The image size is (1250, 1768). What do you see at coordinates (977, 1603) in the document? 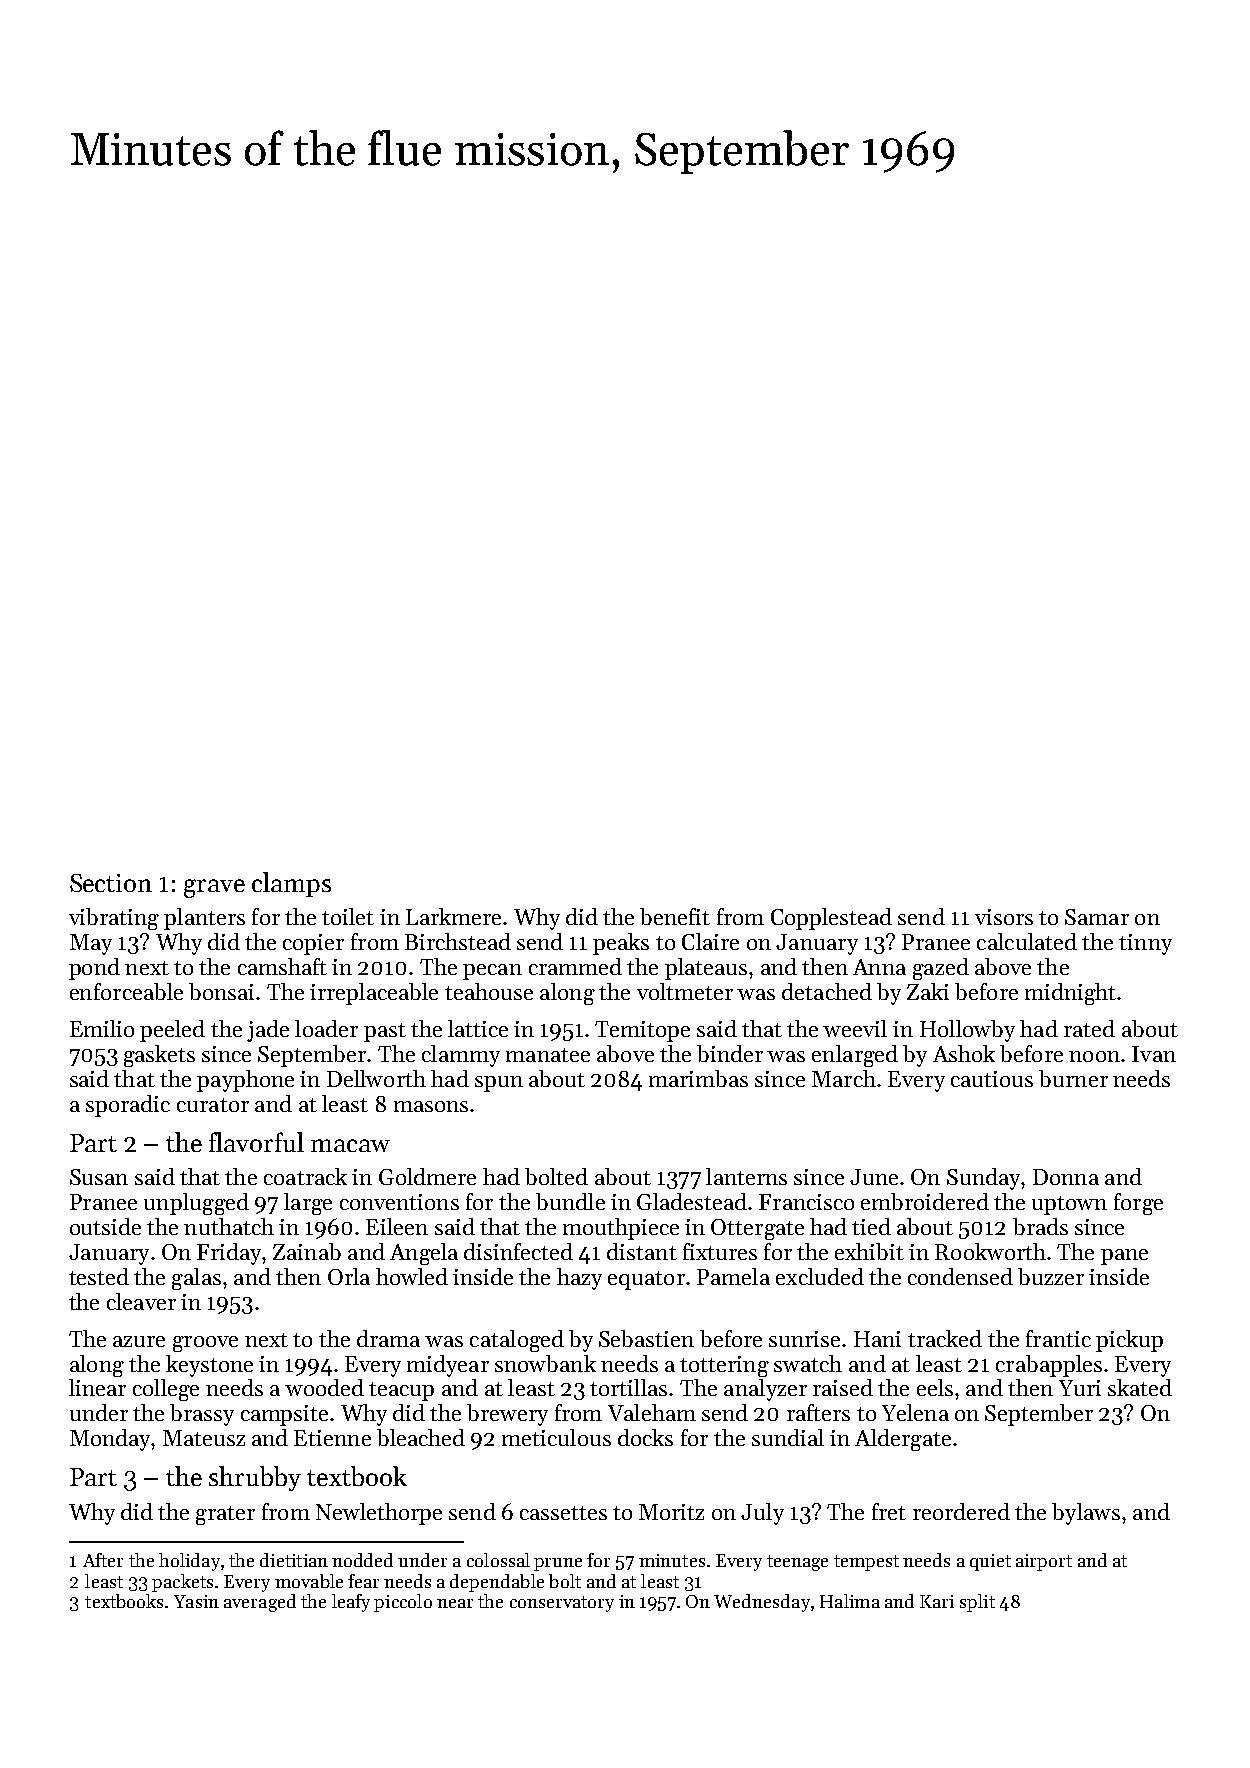
I see `split` at bounding box center [977, 1603].
